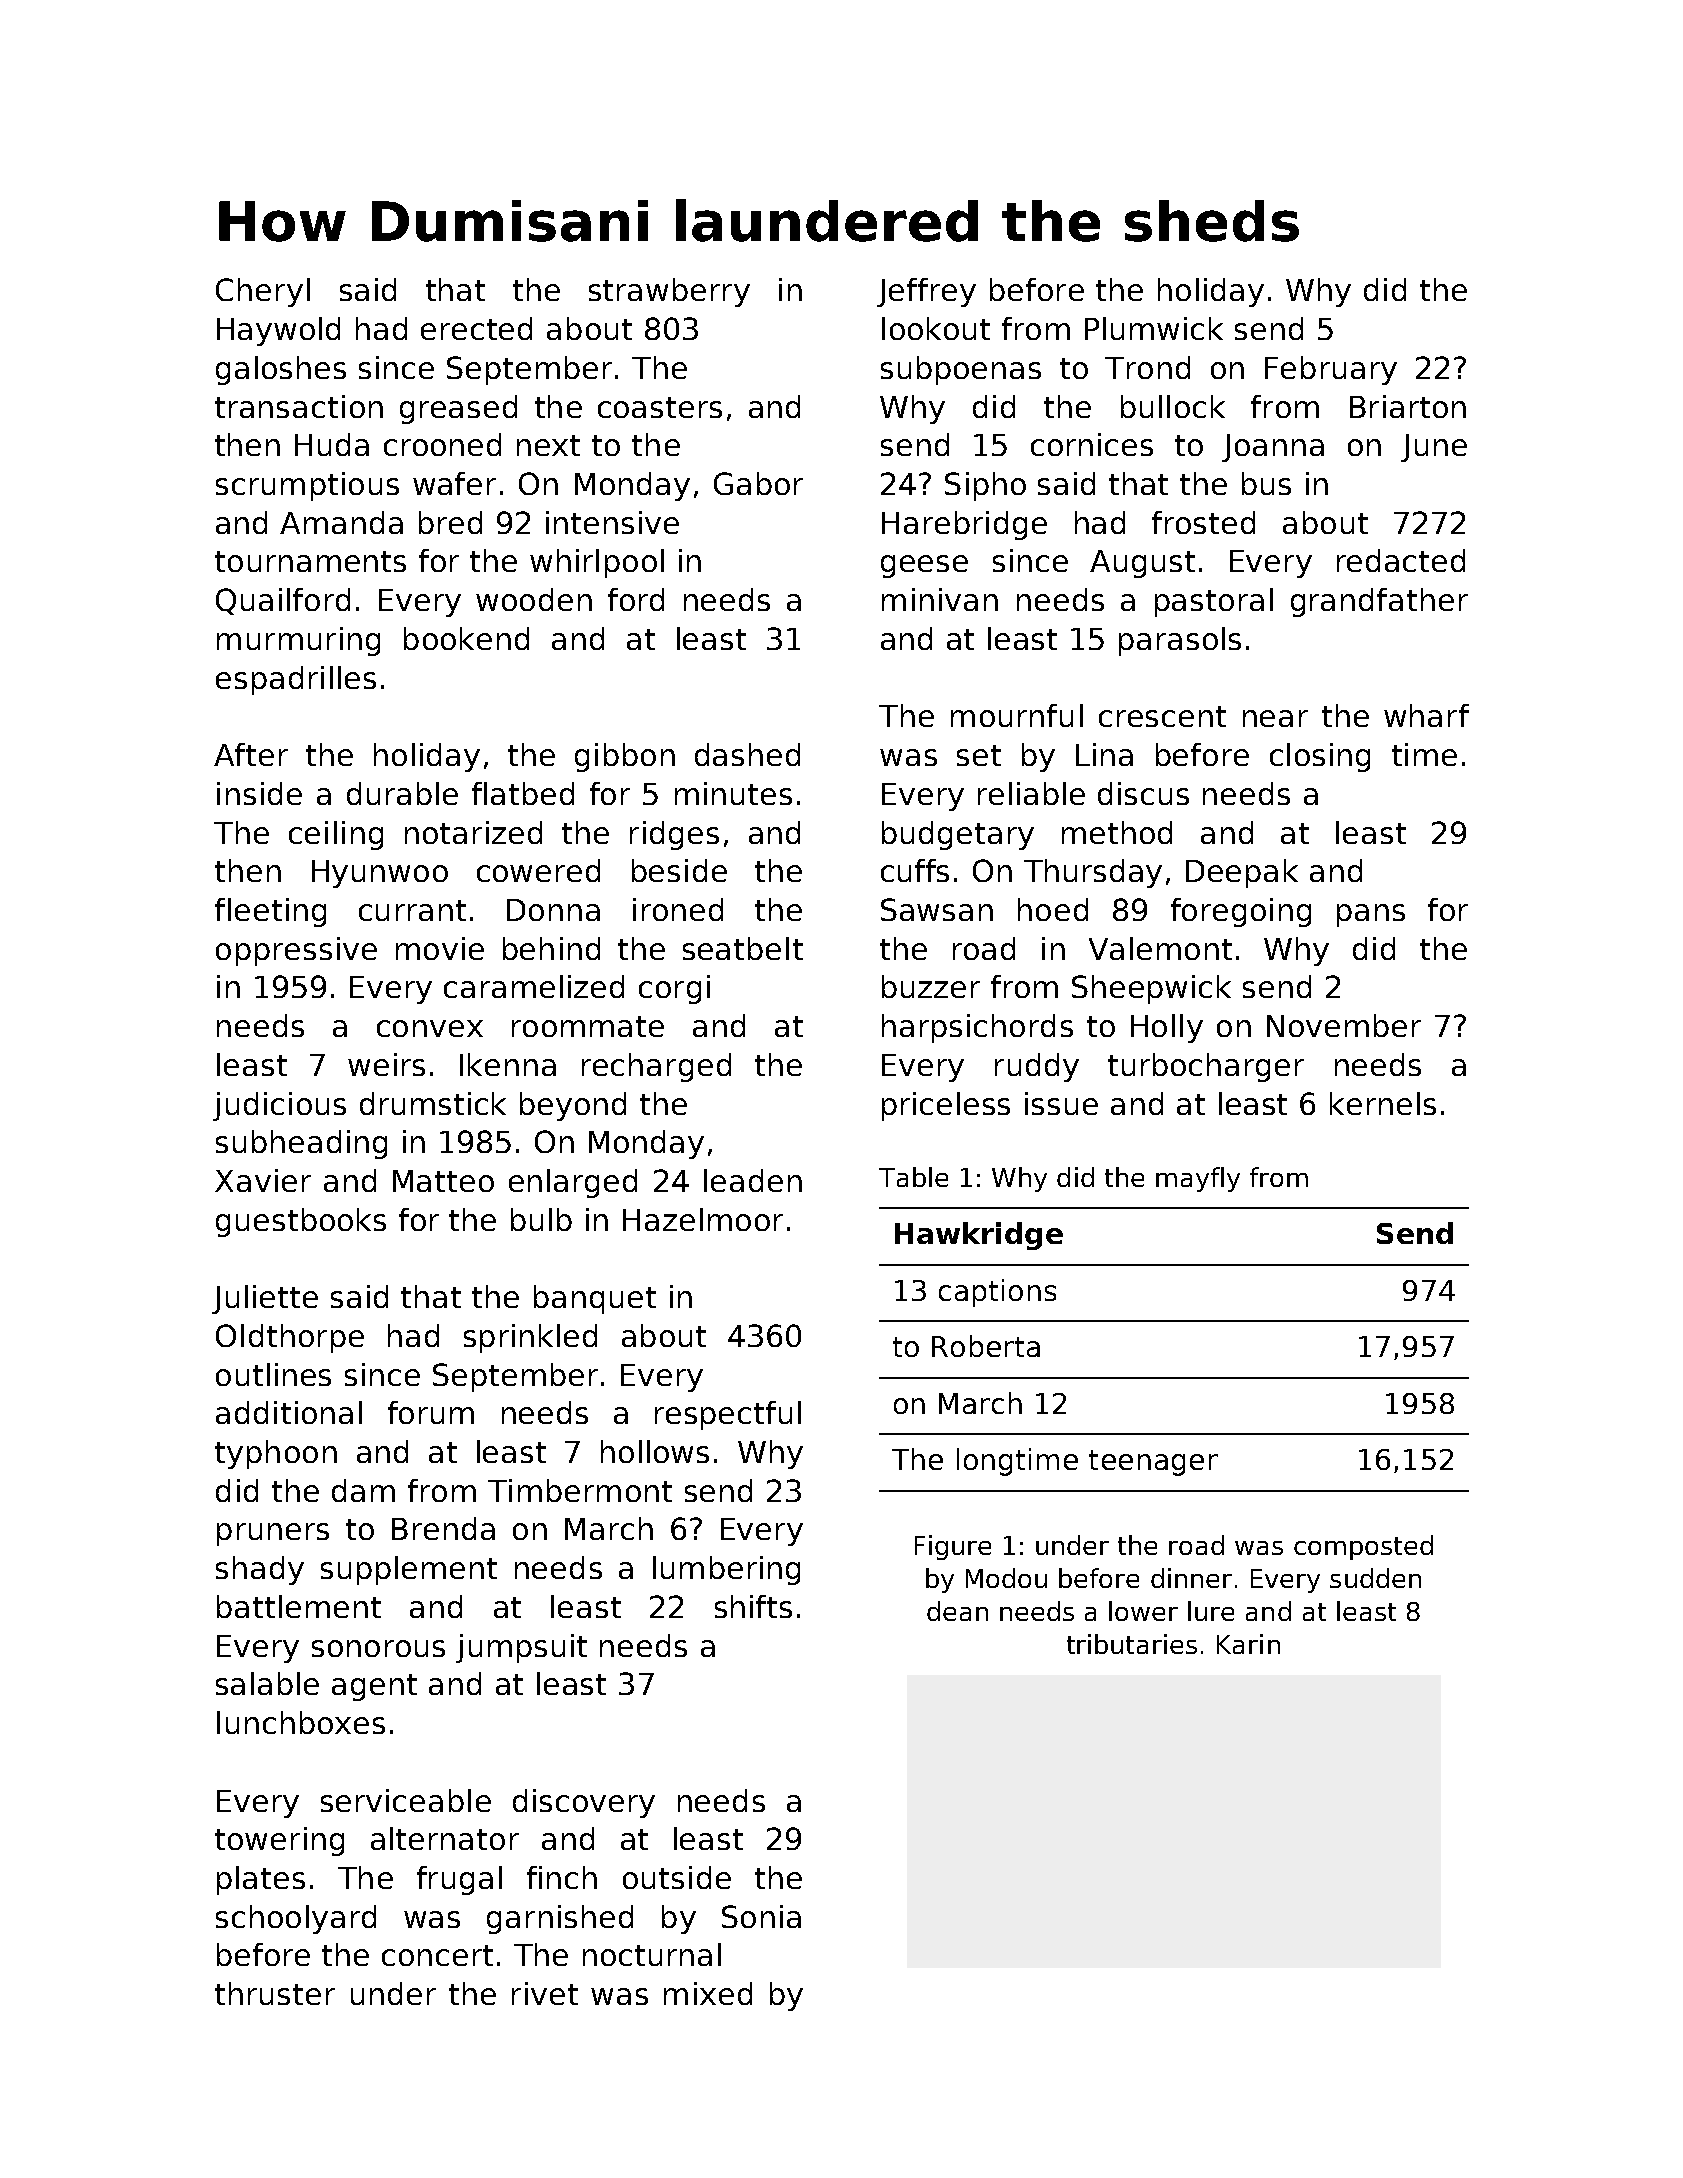 This document has width=1683, height=2178. What do you see at coordinates (1093, 873) in the document?
I see `Thursday` at bounding box center [1093, 873].
